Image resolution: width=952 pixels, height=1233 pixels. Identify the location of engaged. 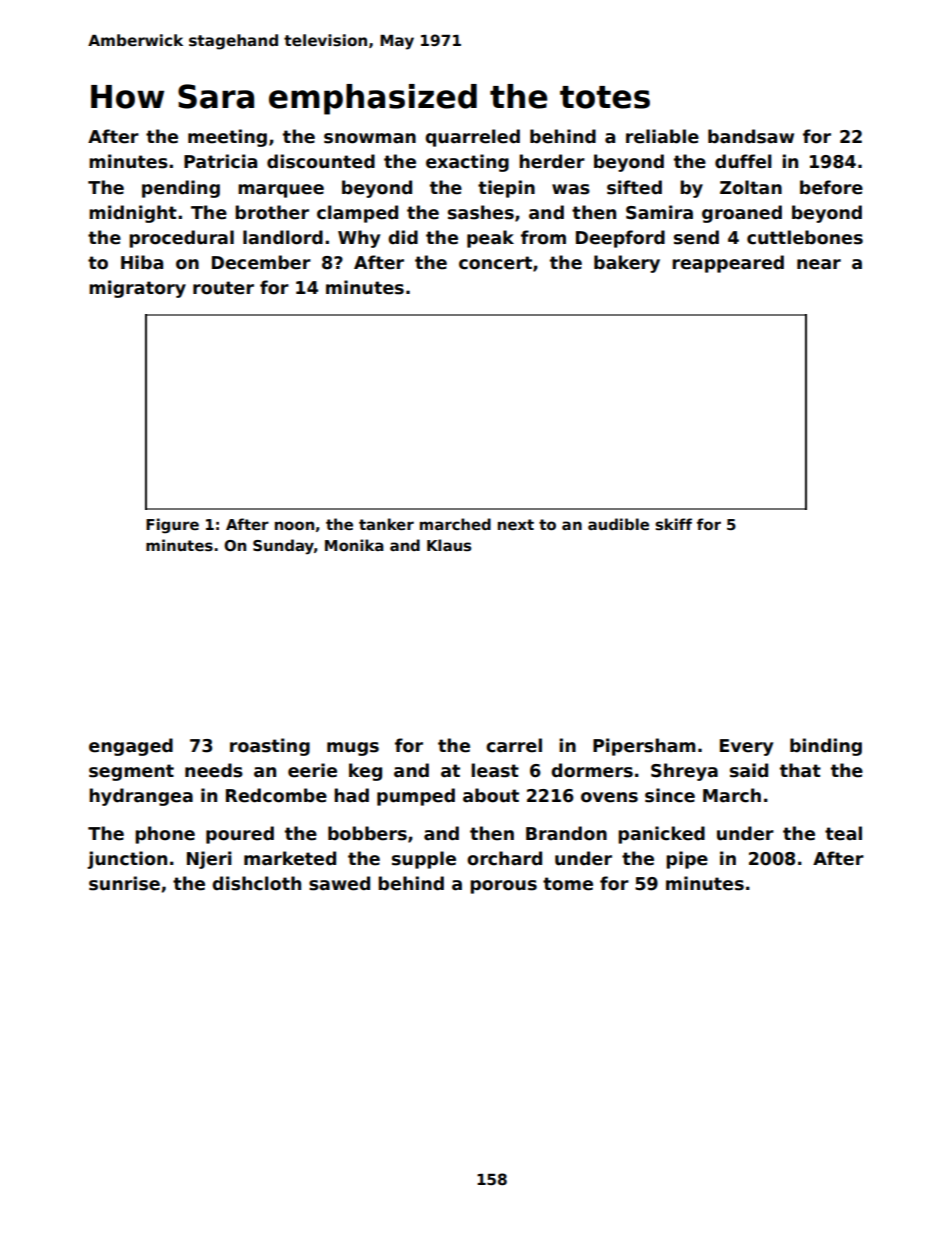
(131, 747).
